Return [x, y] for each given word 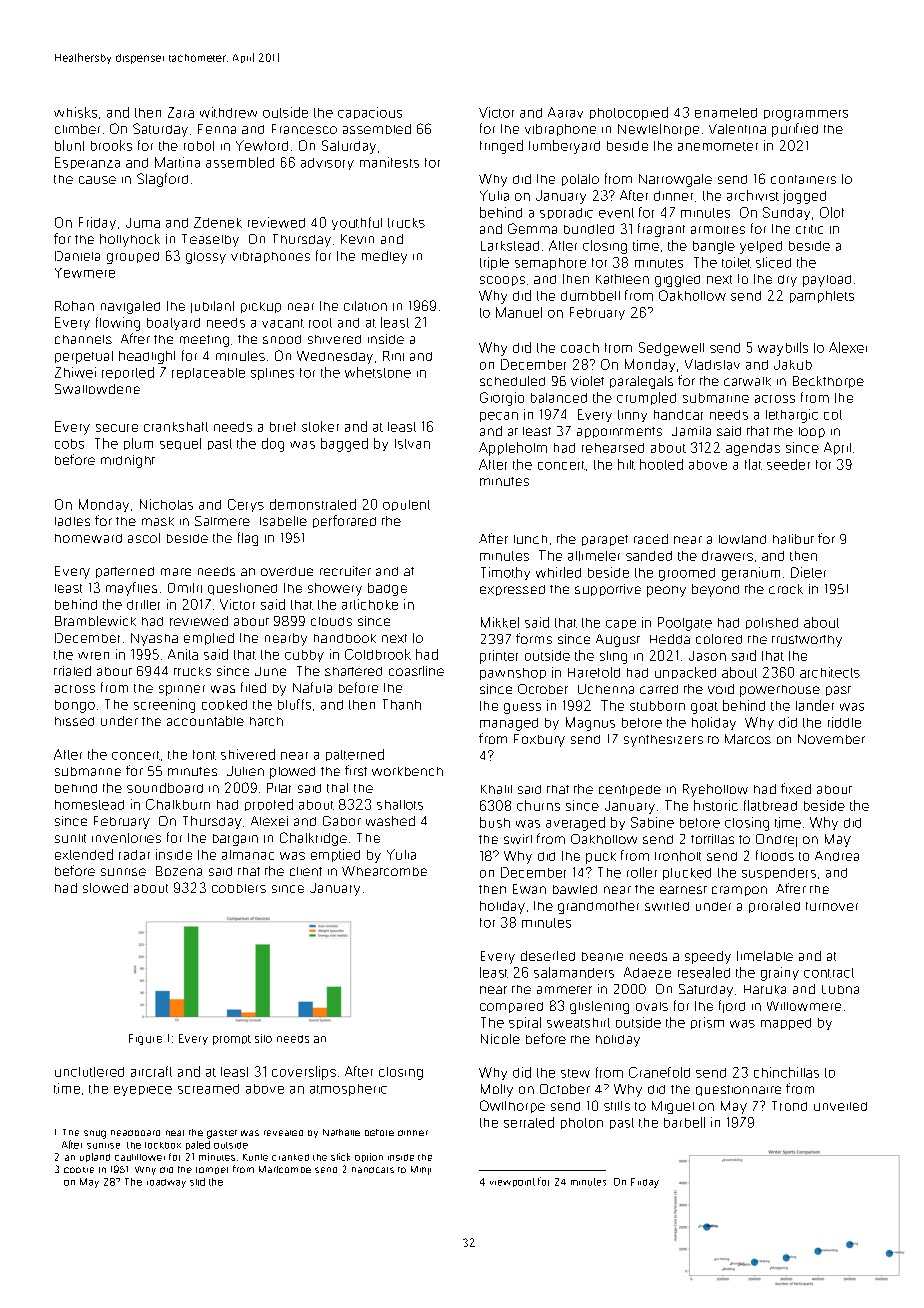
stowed [105, 888]
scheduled [512, 381]
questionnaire [738, 1090]
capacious [370, 113]
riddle [844, 722]
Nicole [500, 1039]
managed [509, 724]
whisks [75, 112]
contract [829, 973]
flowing [118, 324]
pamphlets [822, 297]
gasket [222, 1134]
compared [511, 1007]
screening [164, 706]
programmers [806, 115]
